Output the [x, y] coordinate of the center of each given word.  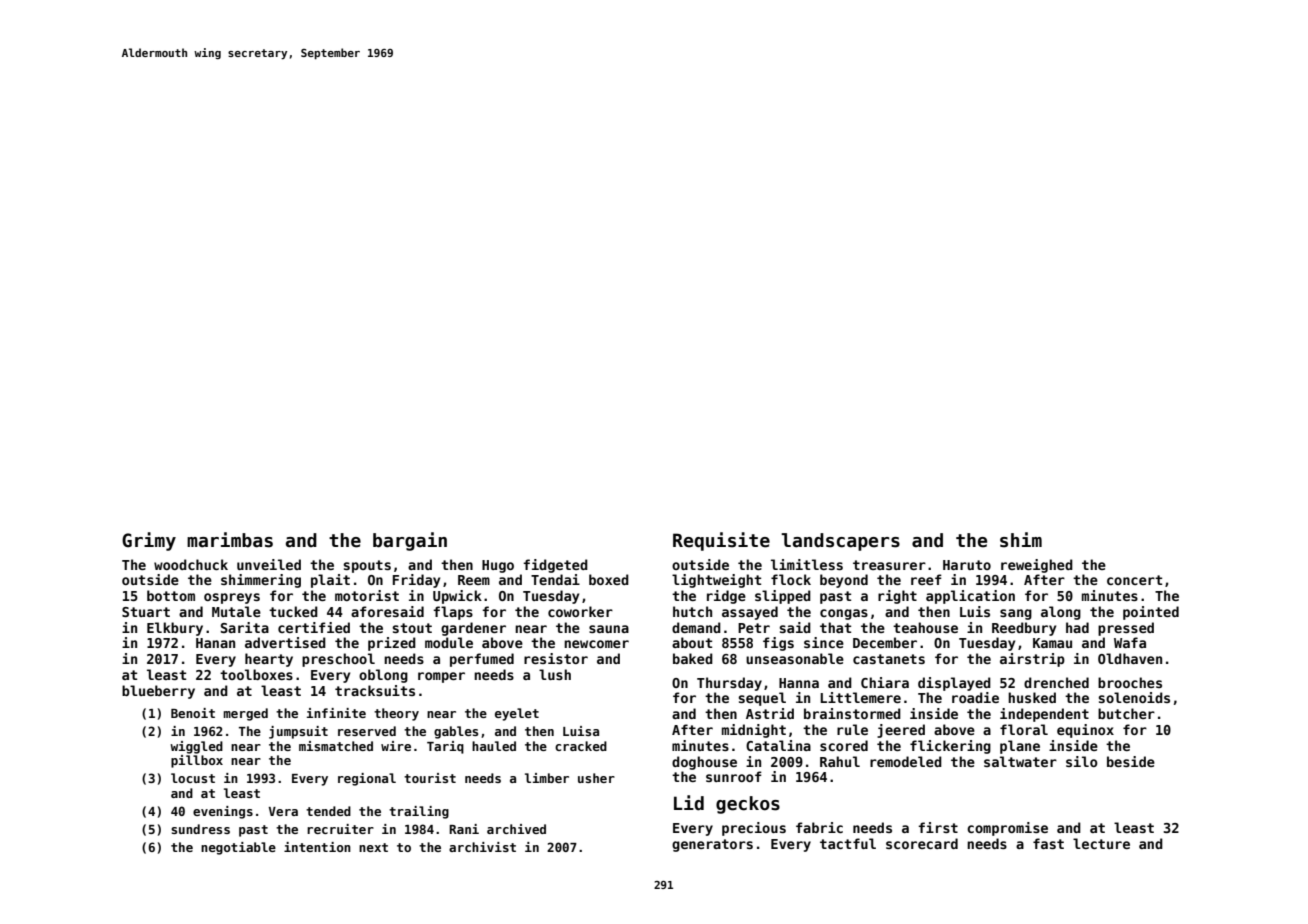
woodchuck [191, 564]
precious [754, 829]
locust [193, 778]
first [938, 827]
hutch [692, 611]
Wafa [1130, 642]
